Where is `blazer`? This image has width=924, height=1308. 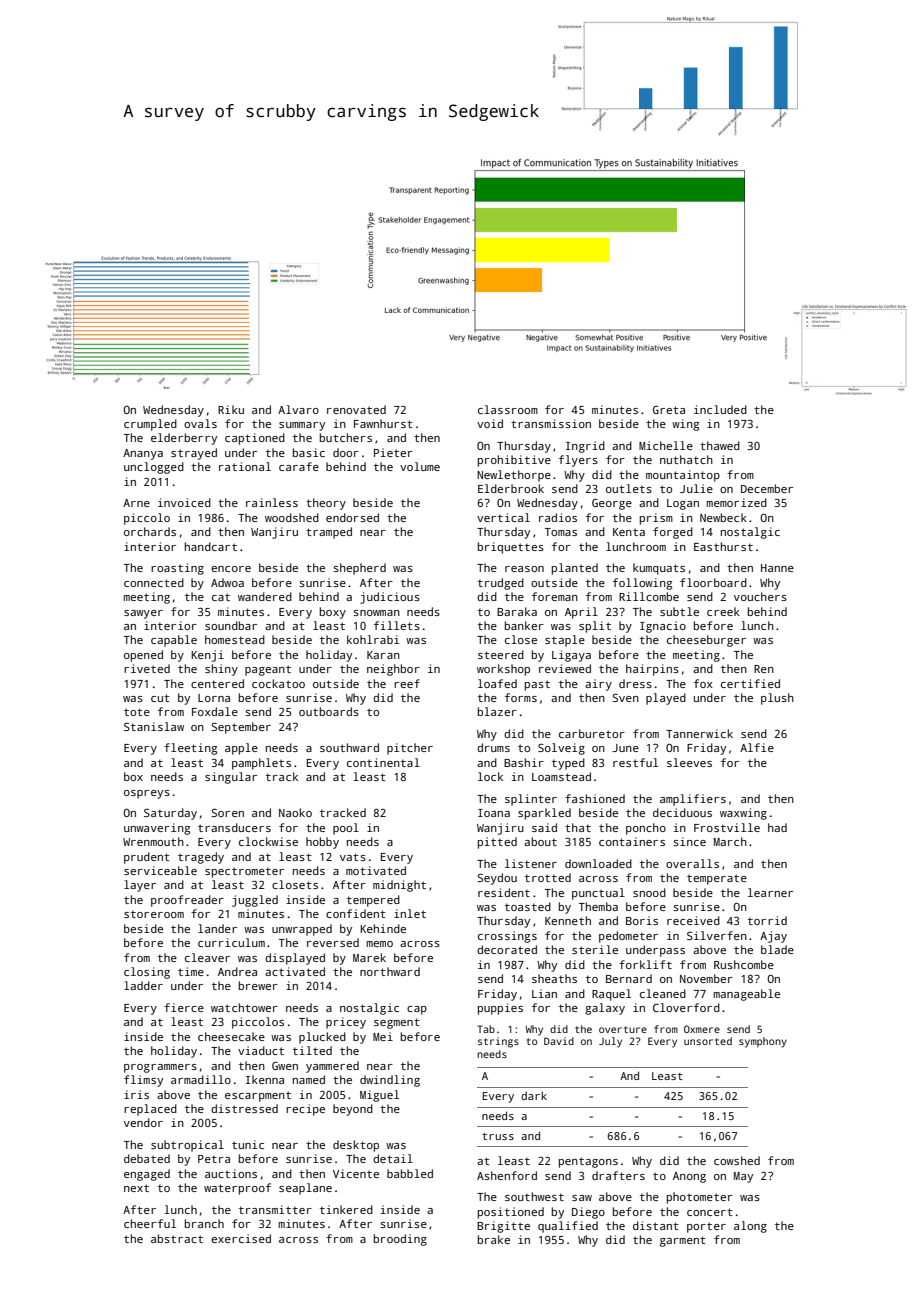
blazer is located at coordinates (497, 711).
